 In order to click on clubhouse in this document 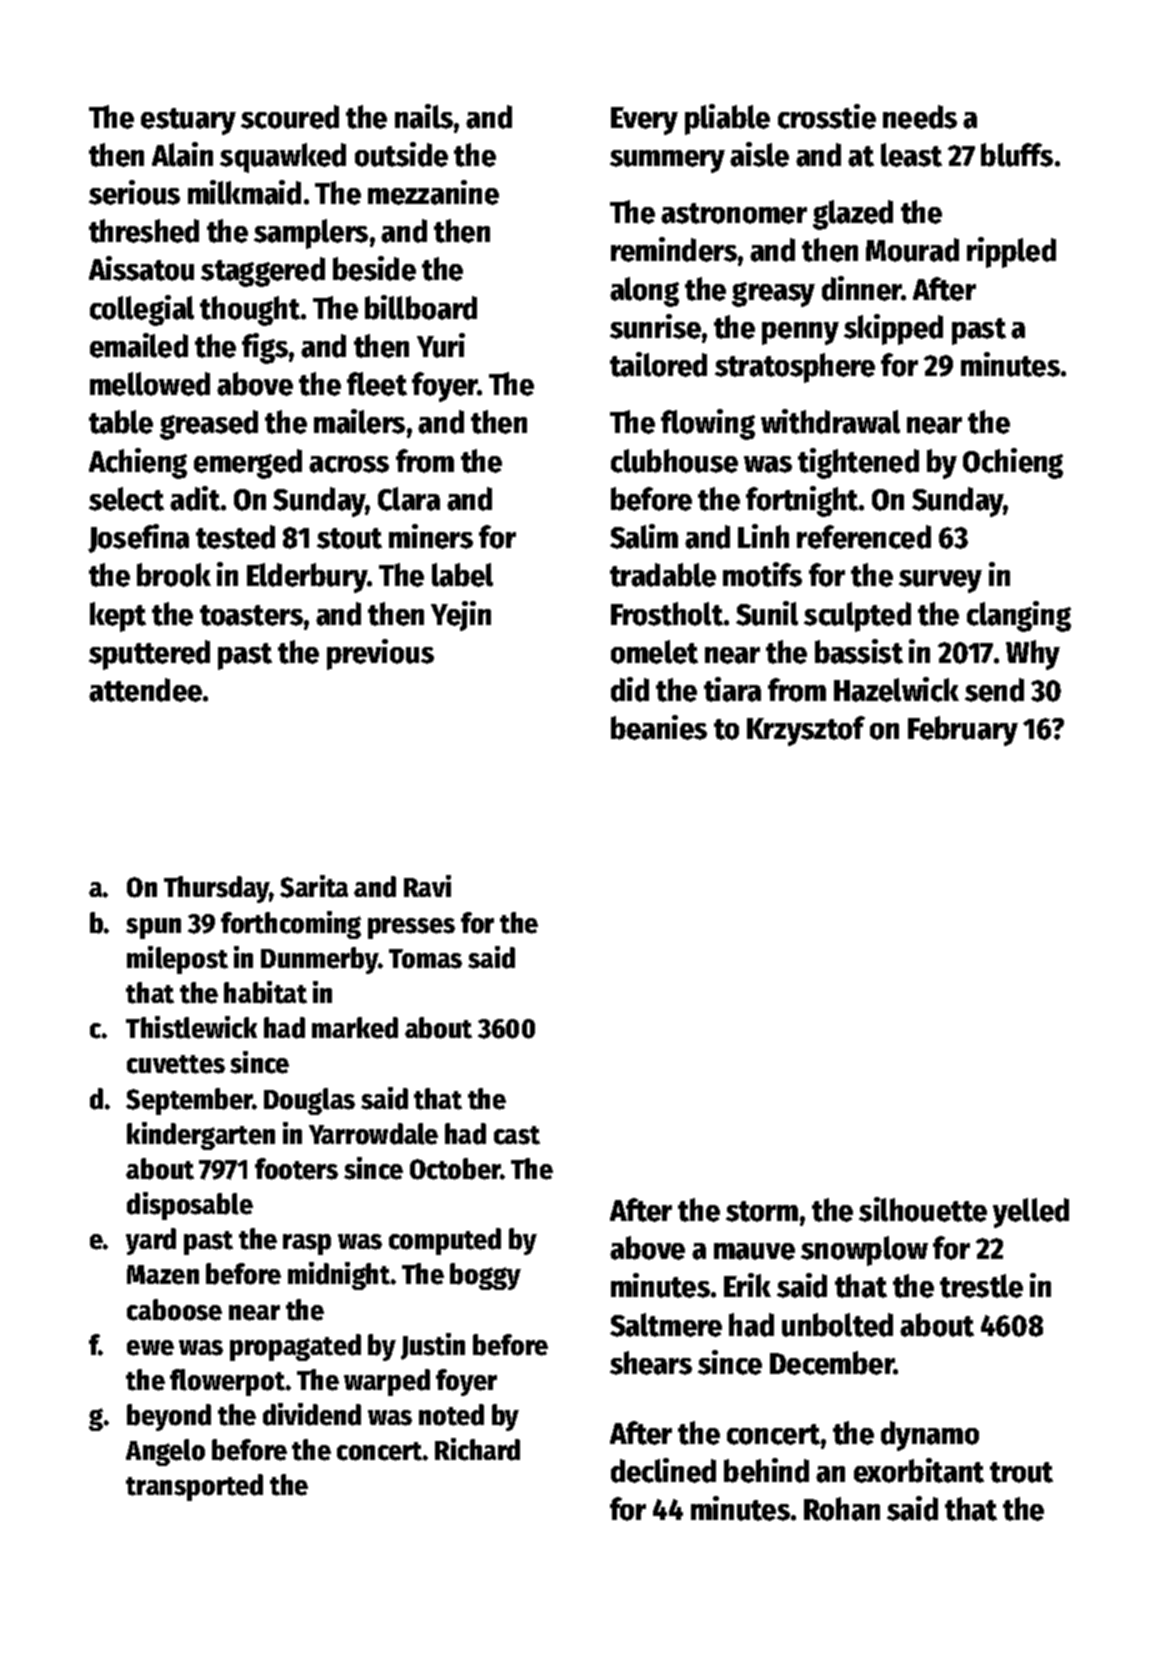, I will do `click(674, 461)`.
